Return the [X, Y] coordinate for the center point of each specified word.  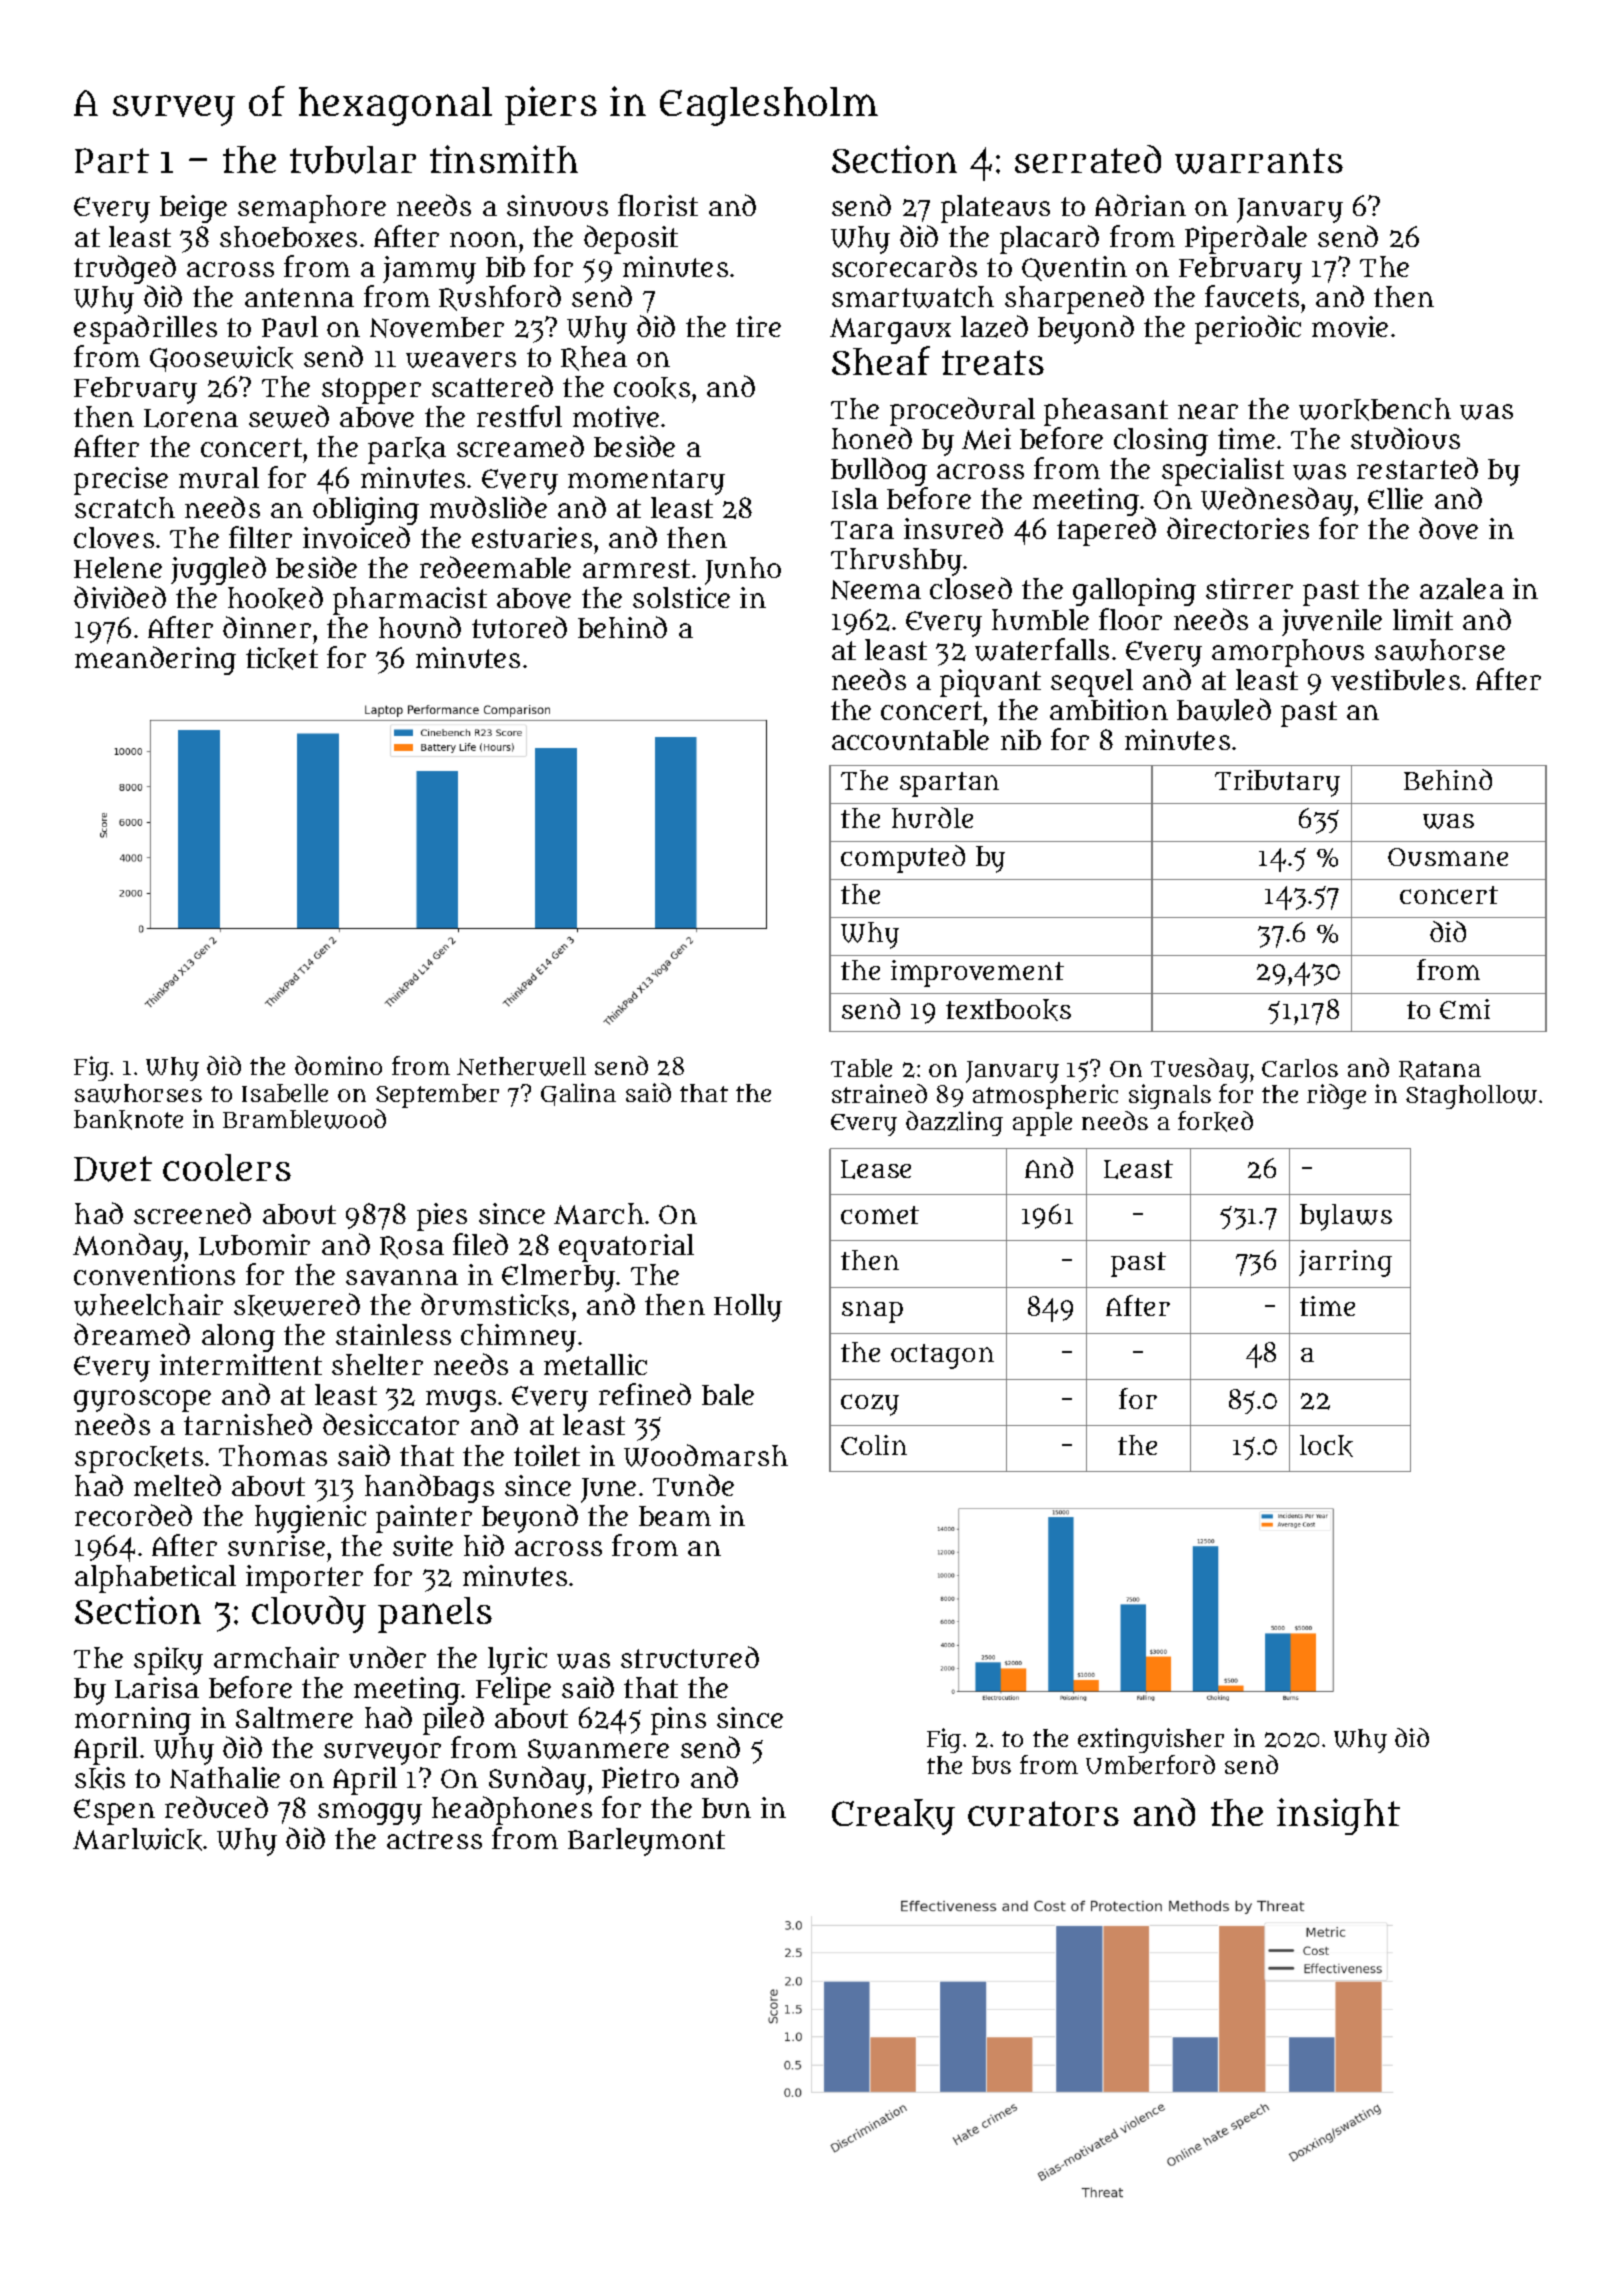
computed [903, 859]
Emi [1465, 1009]
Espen [114, 1812]
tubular [353, 160]
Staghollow [1471, 1097]
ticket [282, 658]
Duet [113, 1169]
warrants [1259, 161]
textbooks [1008, 1010]
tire [758, 326]
